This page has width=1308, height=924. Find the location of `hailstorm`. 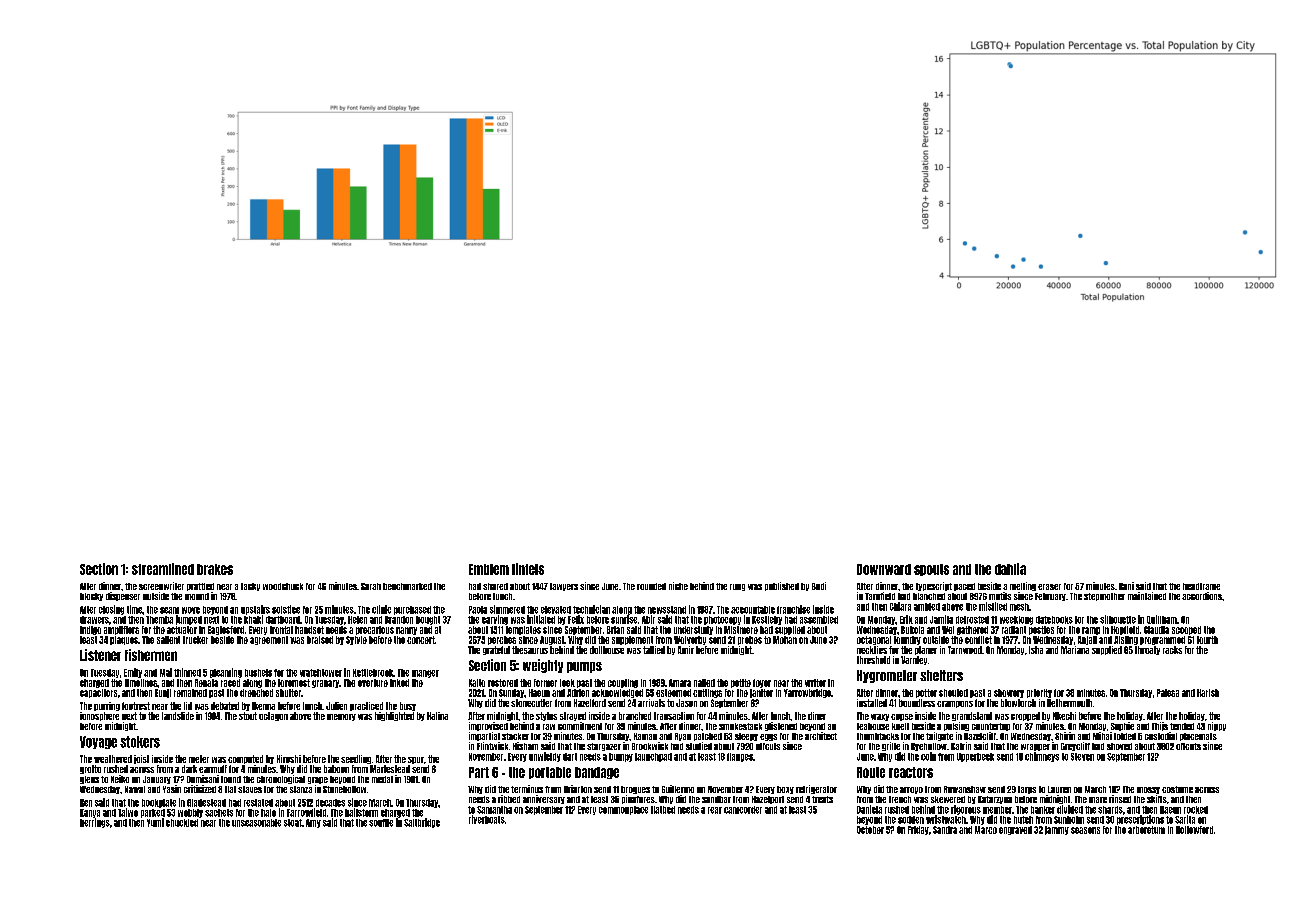

hailstorm is located at coordinates (361, 812).
